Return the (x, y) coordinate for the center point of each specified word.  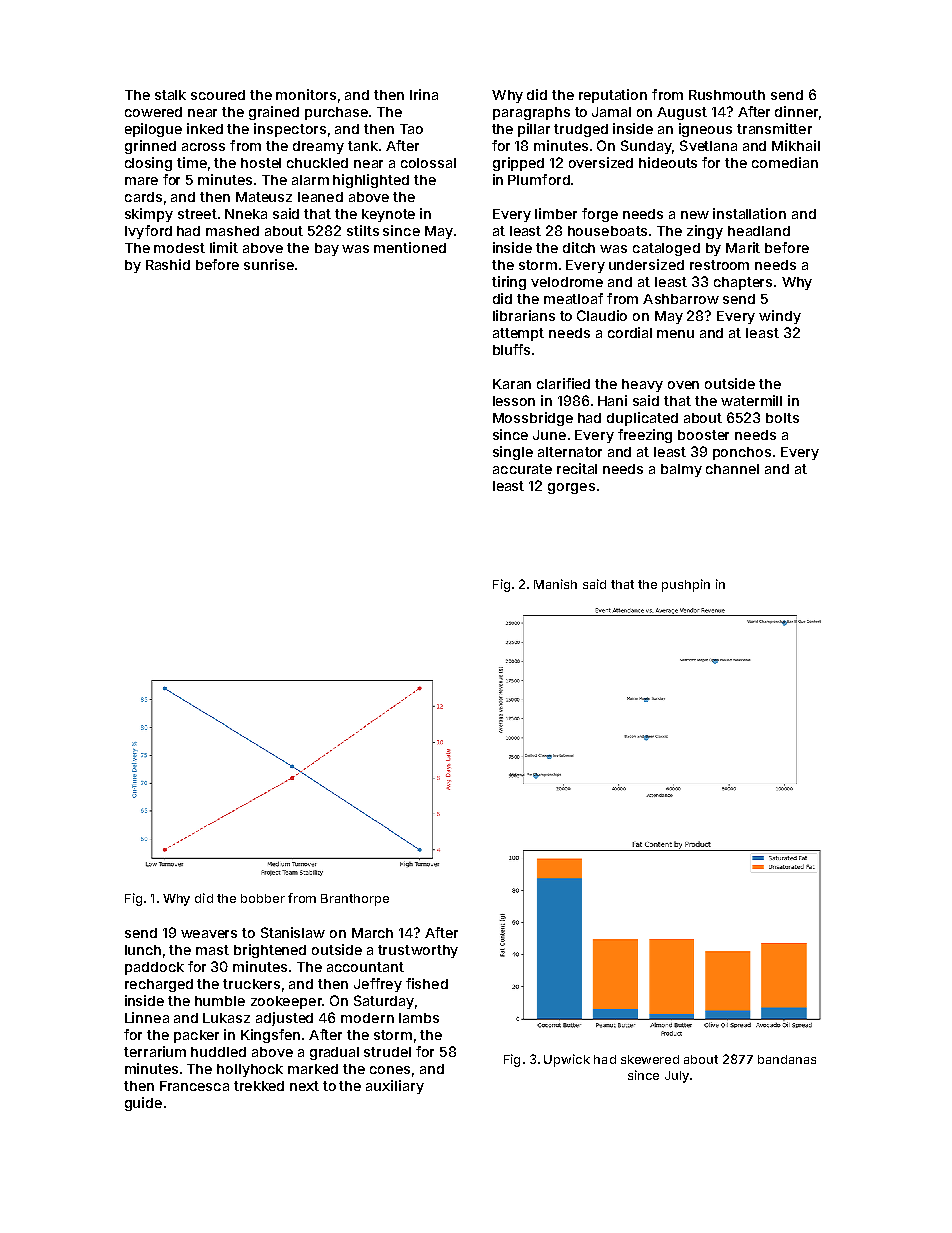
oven (683, 385)
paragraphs (531, 113)
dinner (796, 111)
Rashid (168, 264)
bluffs (511, 349)
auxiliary (395, 1087)
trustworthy (418, 951)
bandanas (787, 1059)
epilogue (153, 130)
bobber (263, 898)
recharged (159, 985)
